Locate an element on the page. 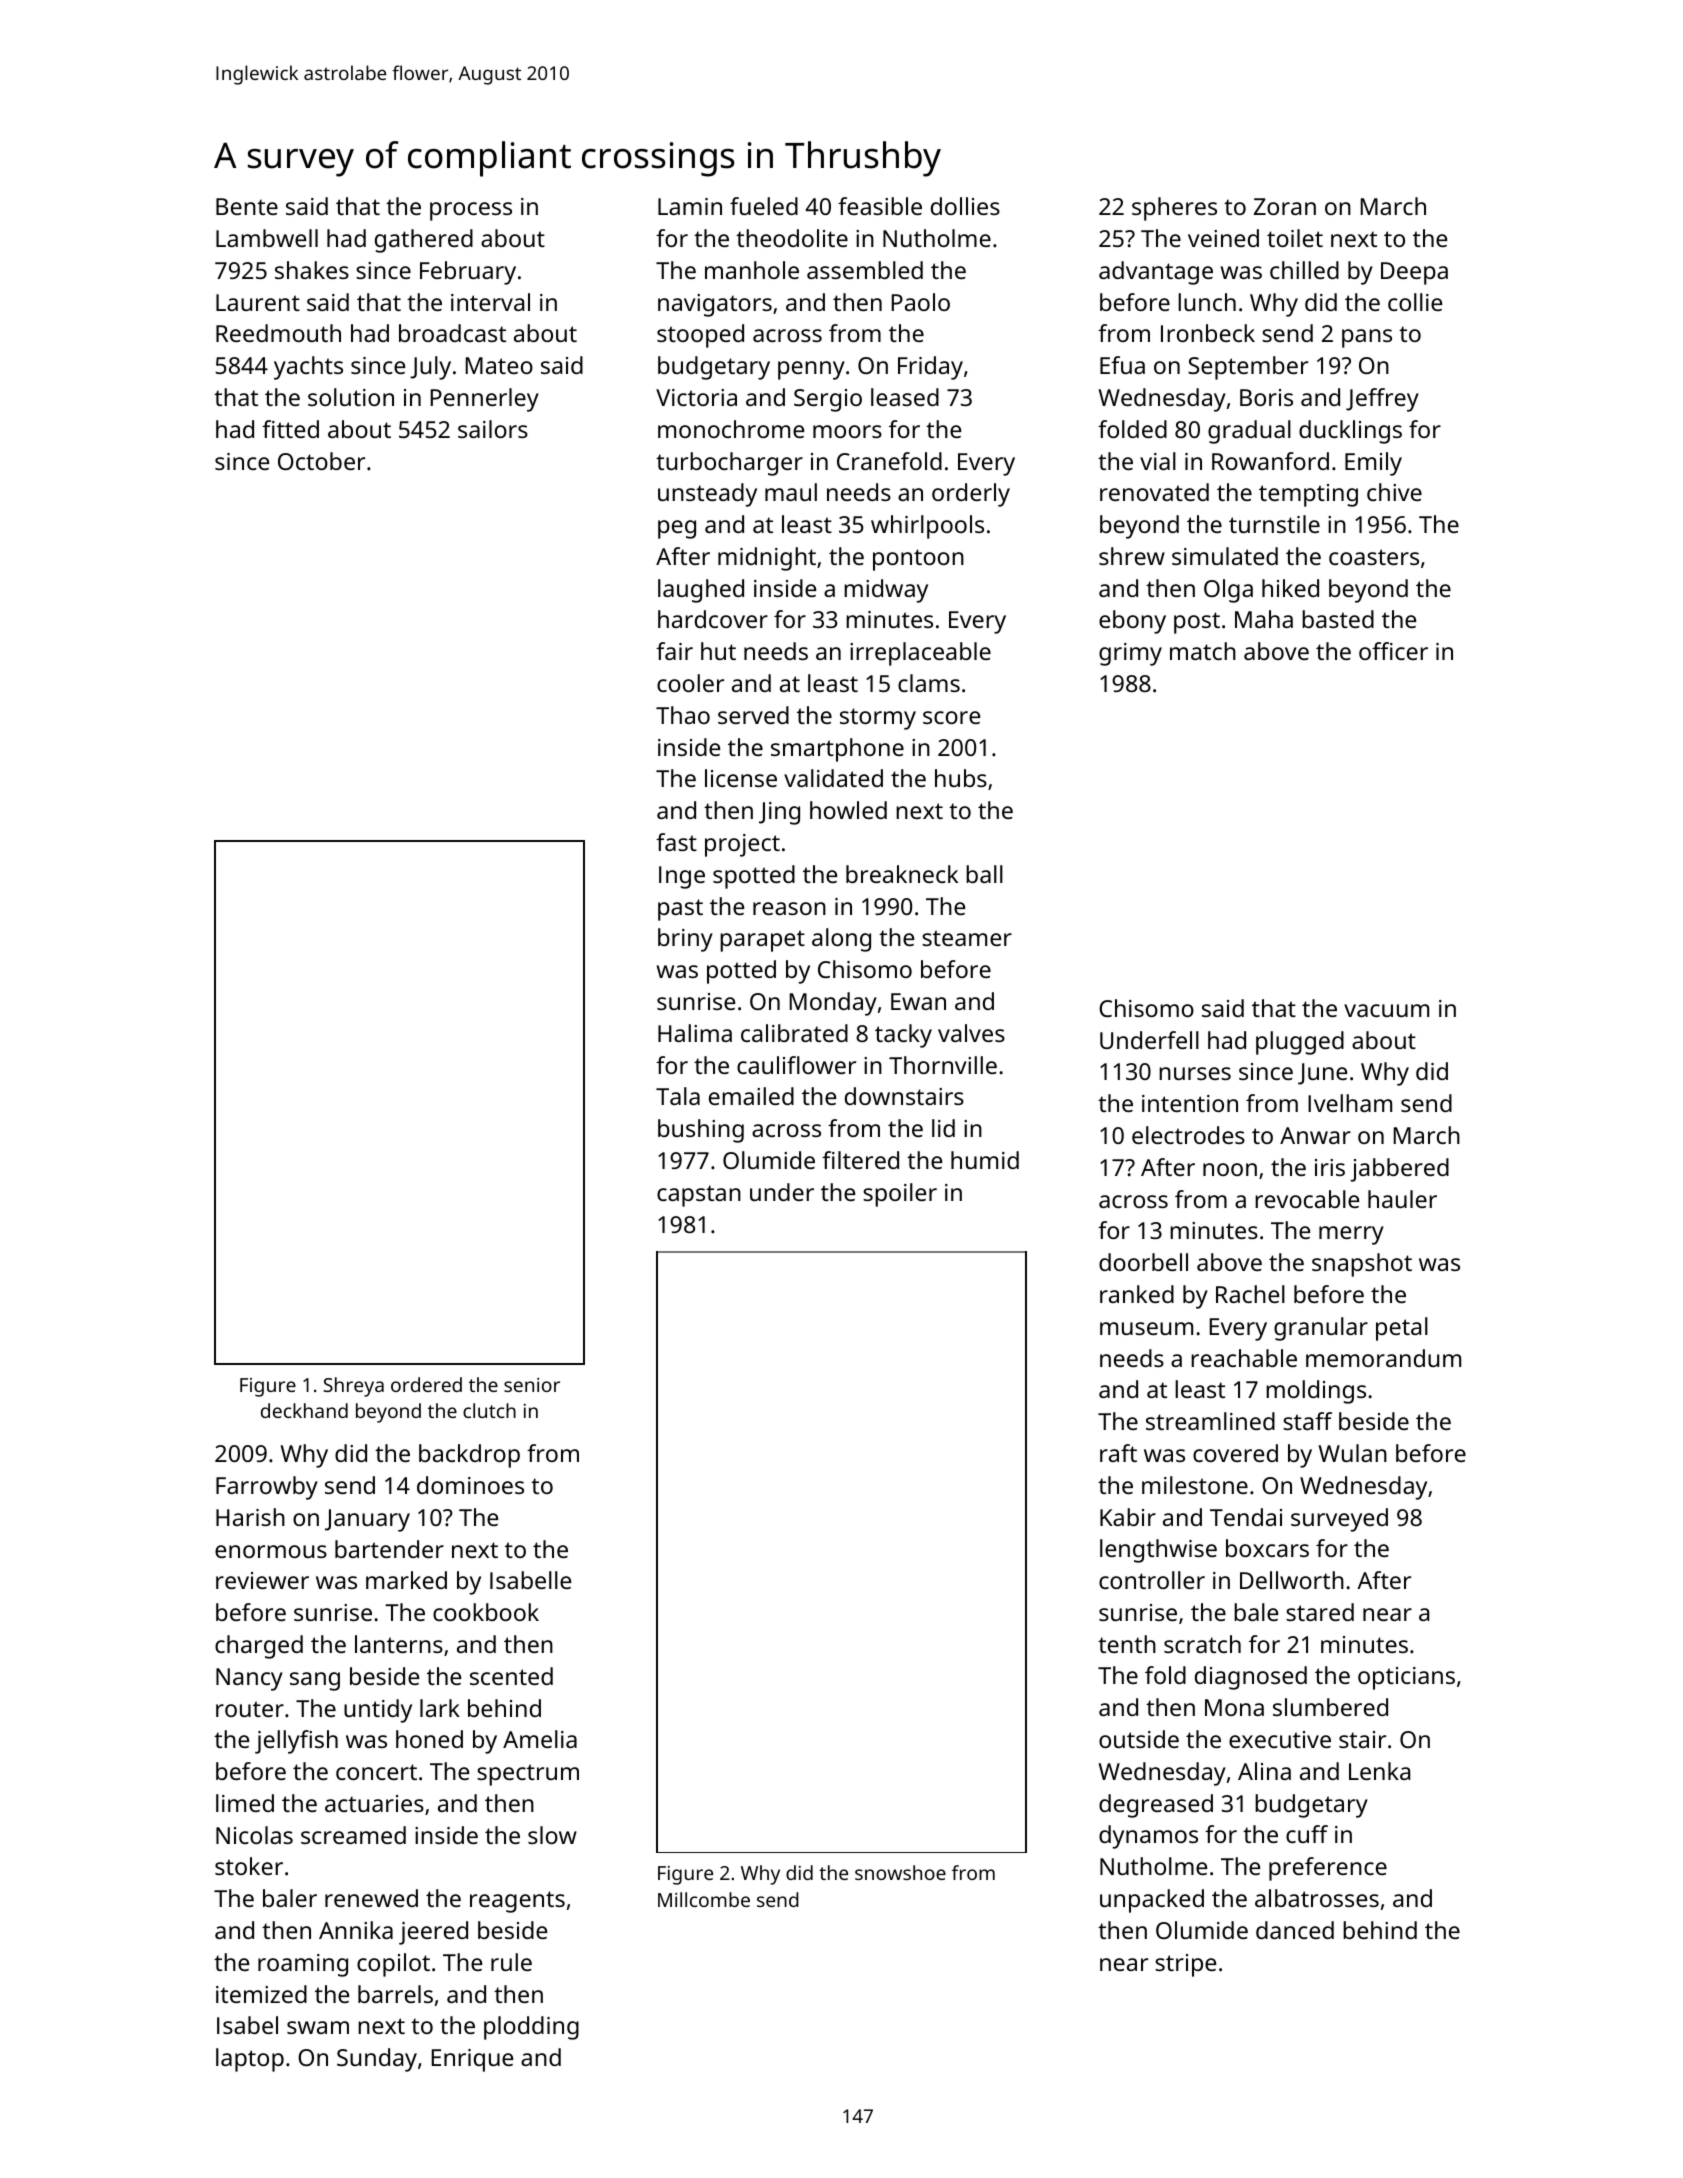 The image size is (1683, 2178). ball is located at coordinates (984, 874).
